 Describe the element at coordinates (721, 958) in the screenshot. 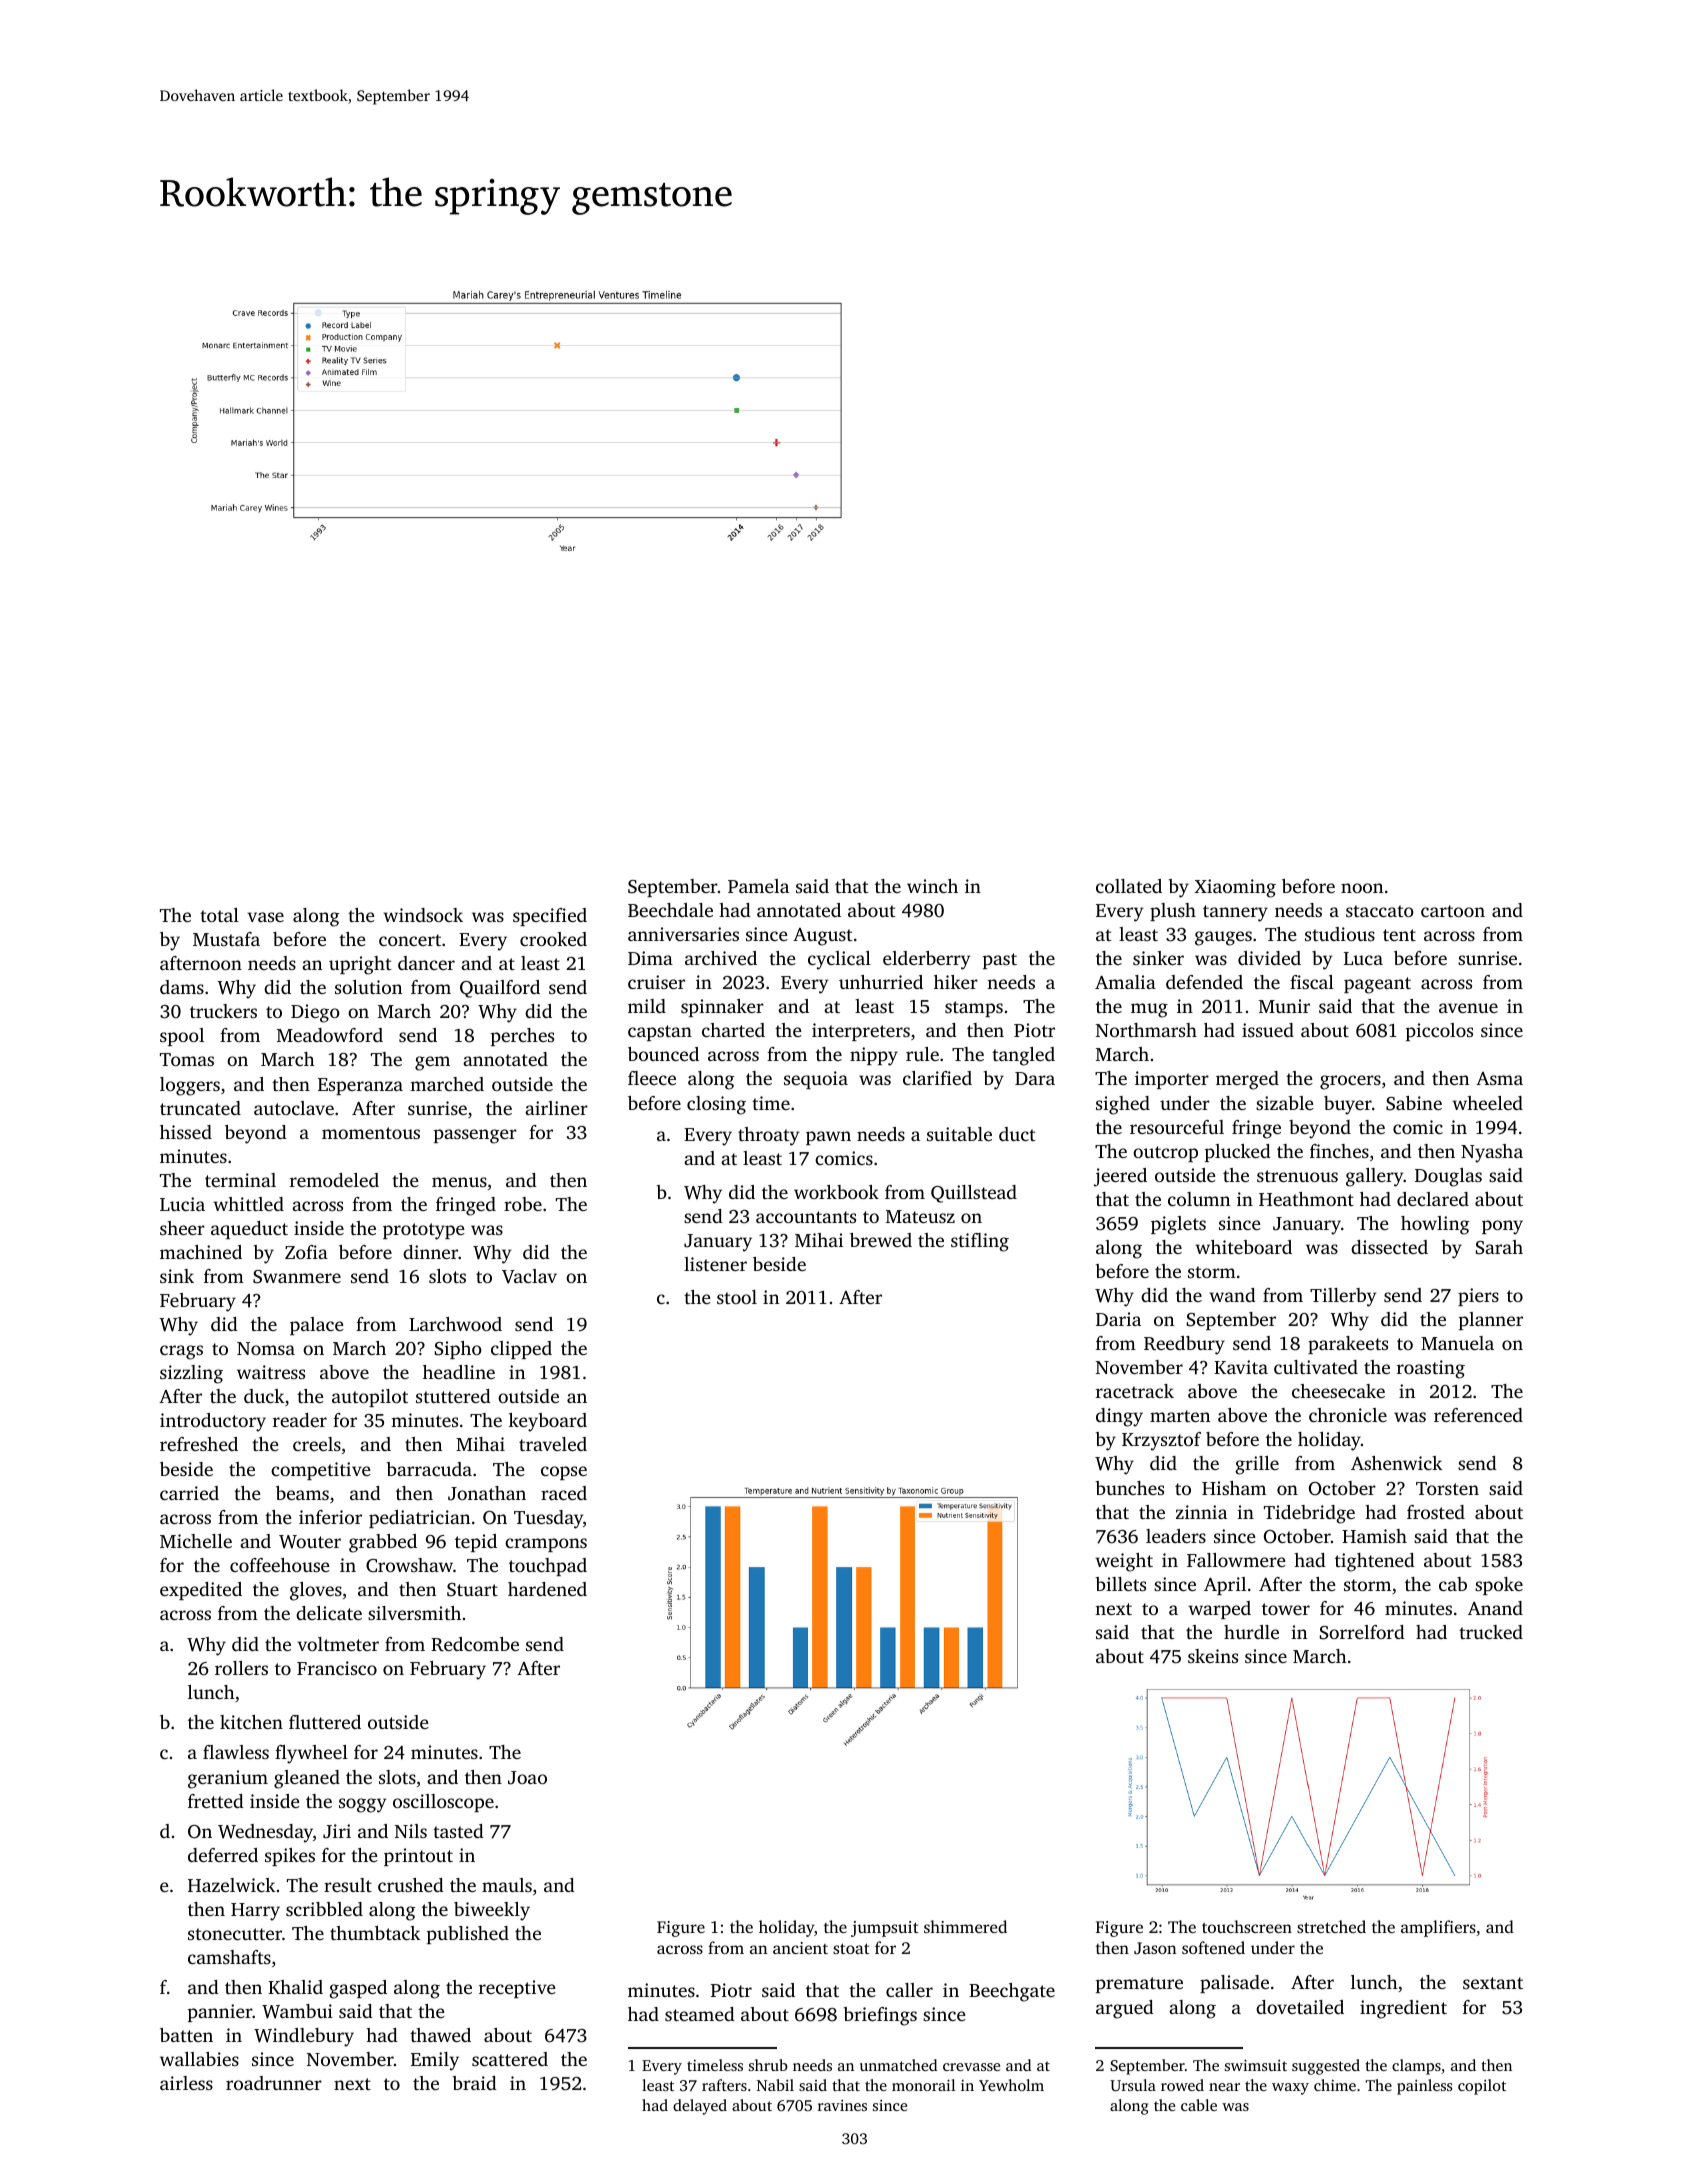

I see `archived` at that location.
